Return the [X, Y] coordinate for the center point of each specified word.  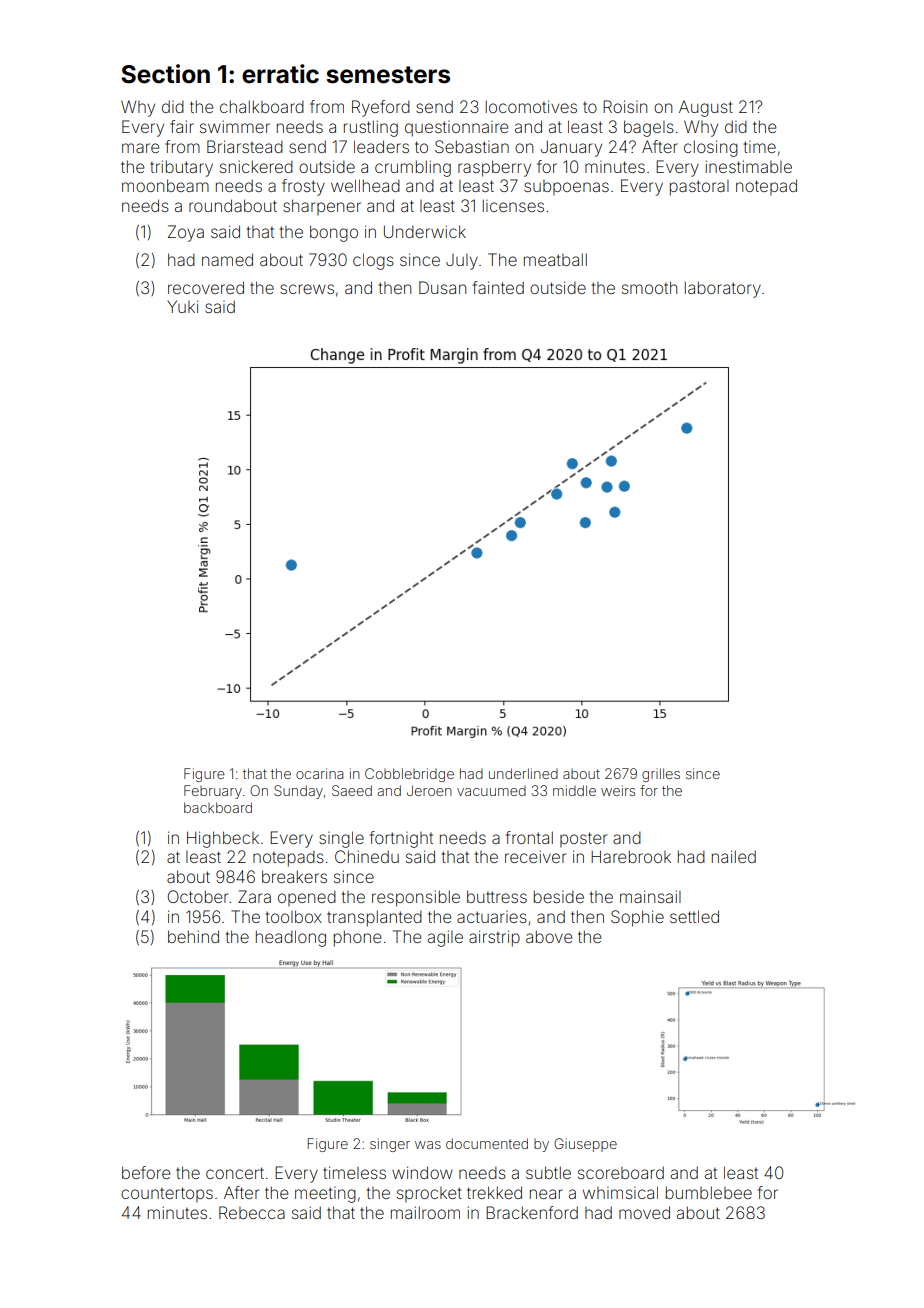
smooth [649, 287]
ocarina [319, 773]
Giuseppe [585, 1145]
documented [487, 1143]
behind [193, 936]
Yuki [182, 306]
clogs [373, 261]
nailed [734, 856]
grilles [661, 775]
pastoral [699, 188]
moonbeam [165, 185]
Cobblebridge [409, 775]
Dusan [442, 287]
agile [445, 938]
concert [235, 1173]
